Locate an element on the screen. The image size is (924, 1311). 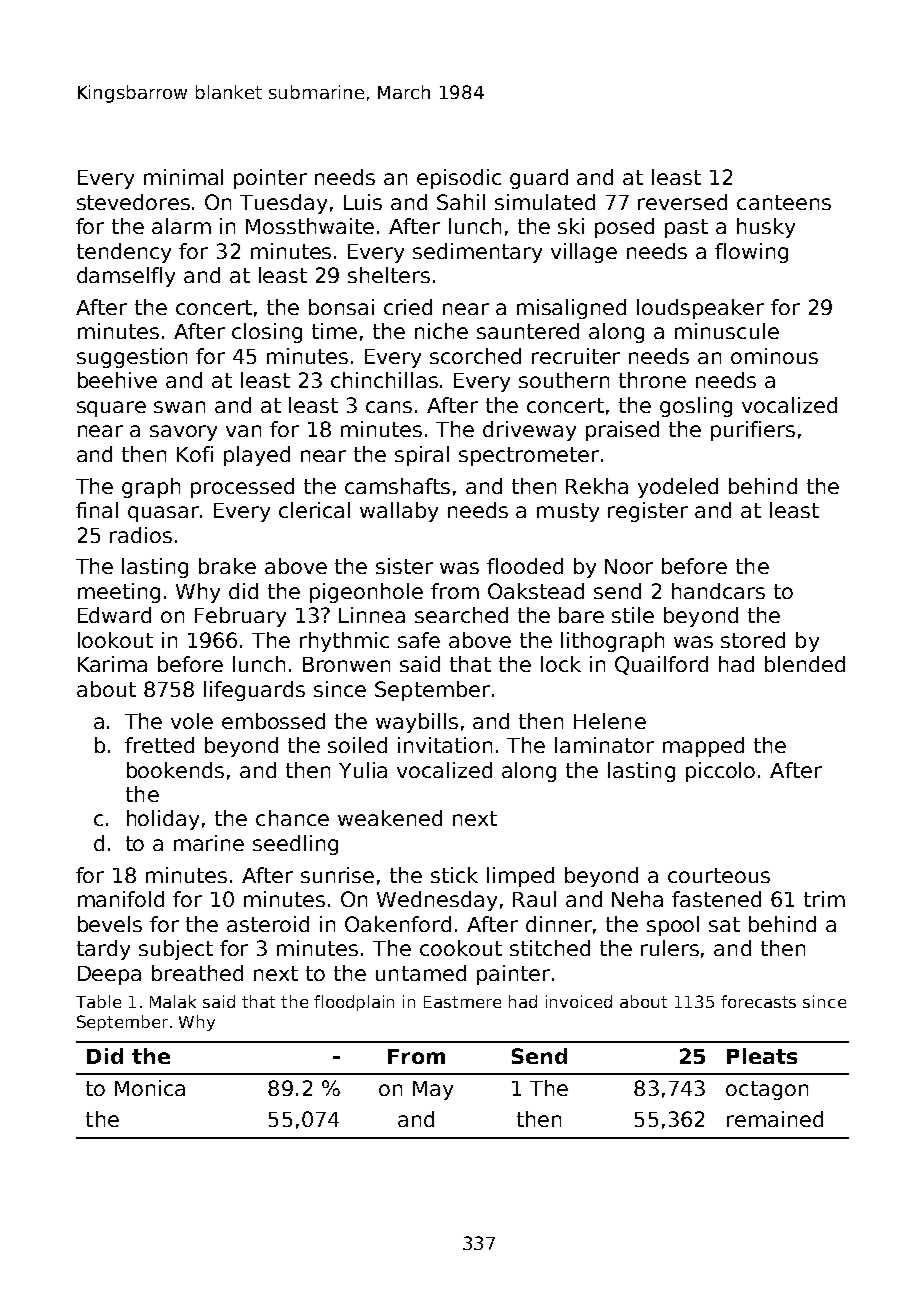
spiral is located at coordinates (422, 456).
